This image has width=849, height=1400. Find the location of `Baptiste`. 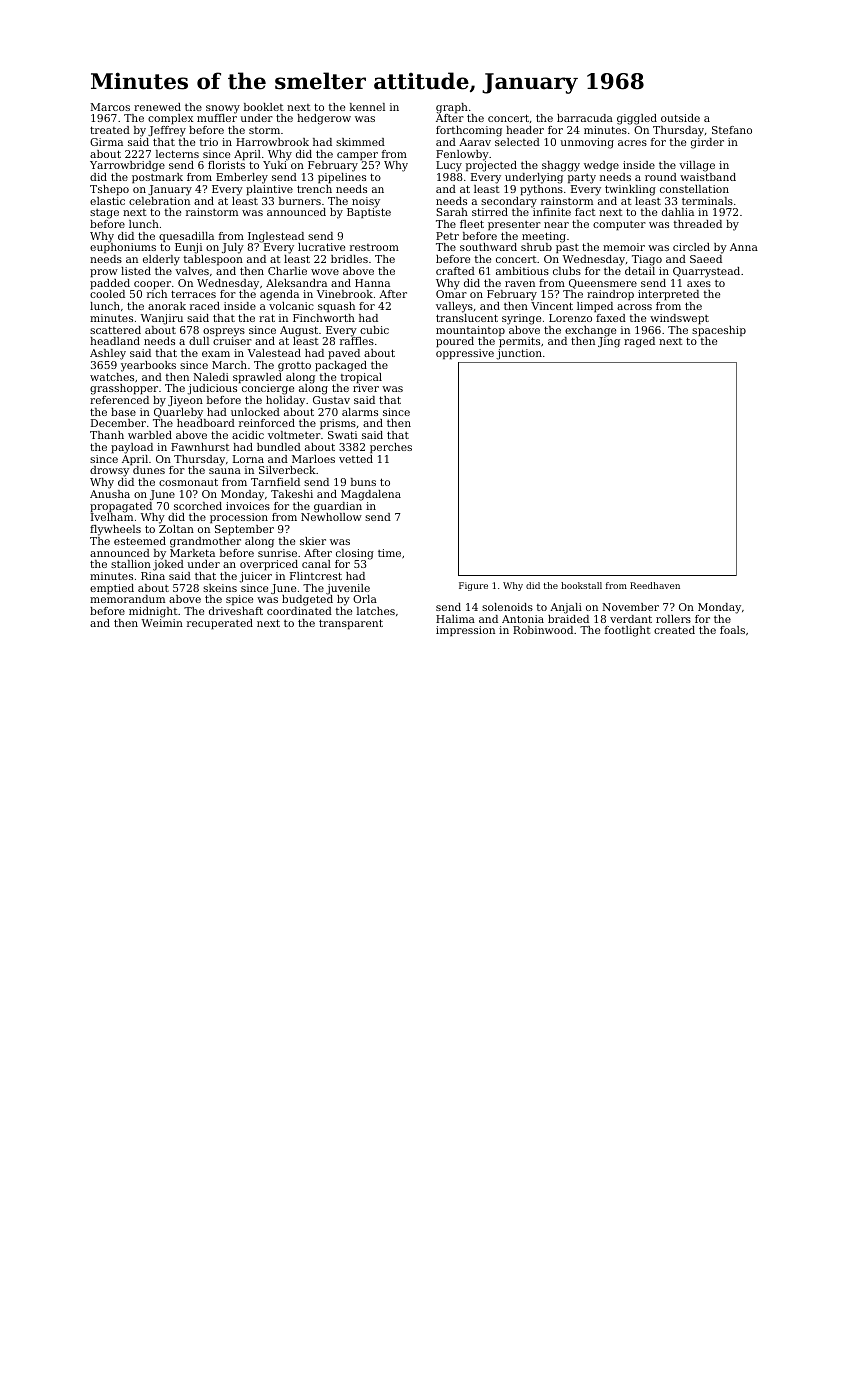

Baptiste is located at coordinates (369, 213).
